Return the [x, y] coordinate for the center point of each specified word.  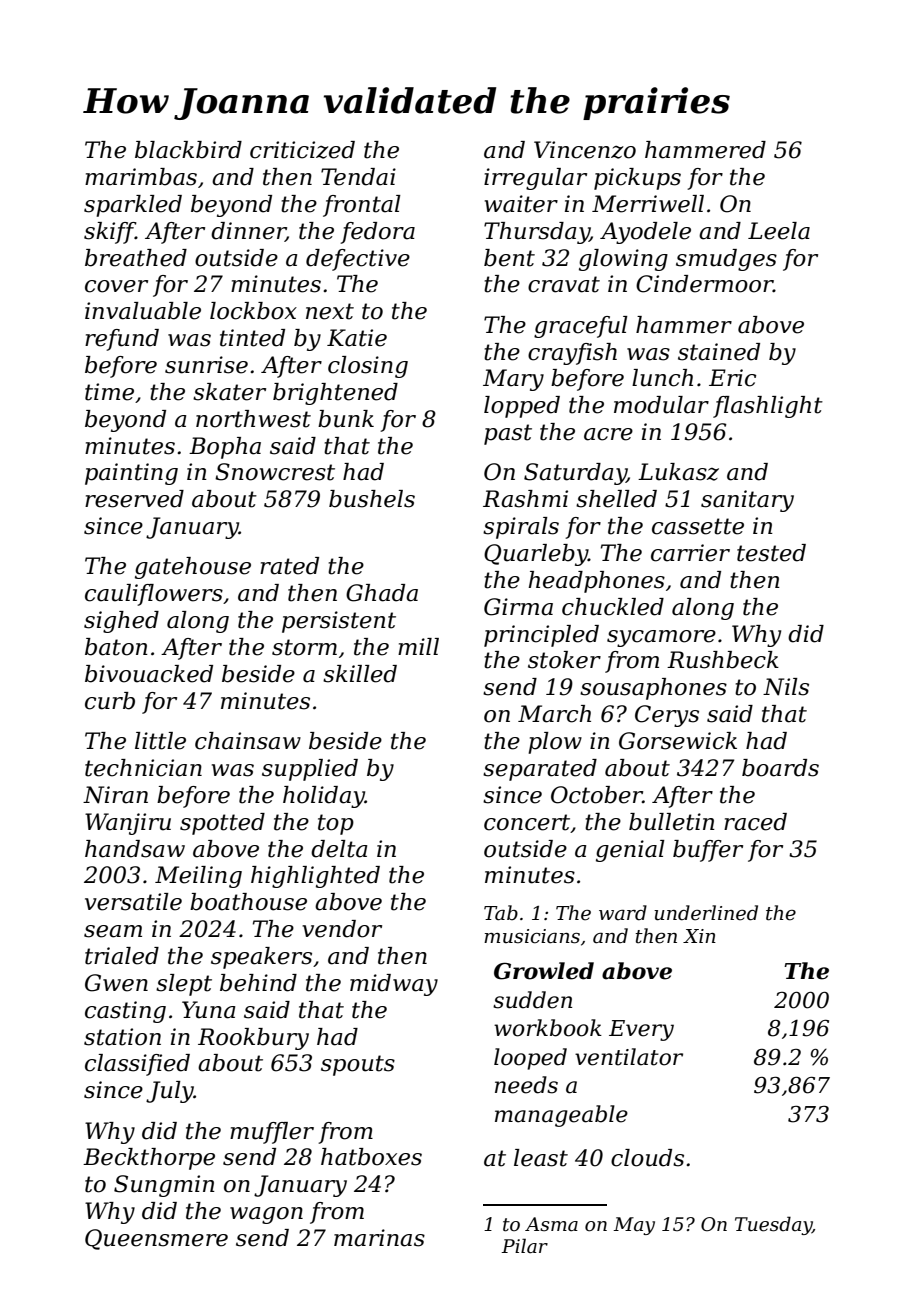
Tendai [358, 177]
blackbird [188, 150]
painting [131, 474]
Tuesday [773, 1225]
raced [755, 822]
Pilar [524, 1246]
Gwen [116, 983]
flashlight [768, 407]
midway [394, 985]
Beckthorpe [149, 1159]
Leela [779, 231]
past [508, 434]
